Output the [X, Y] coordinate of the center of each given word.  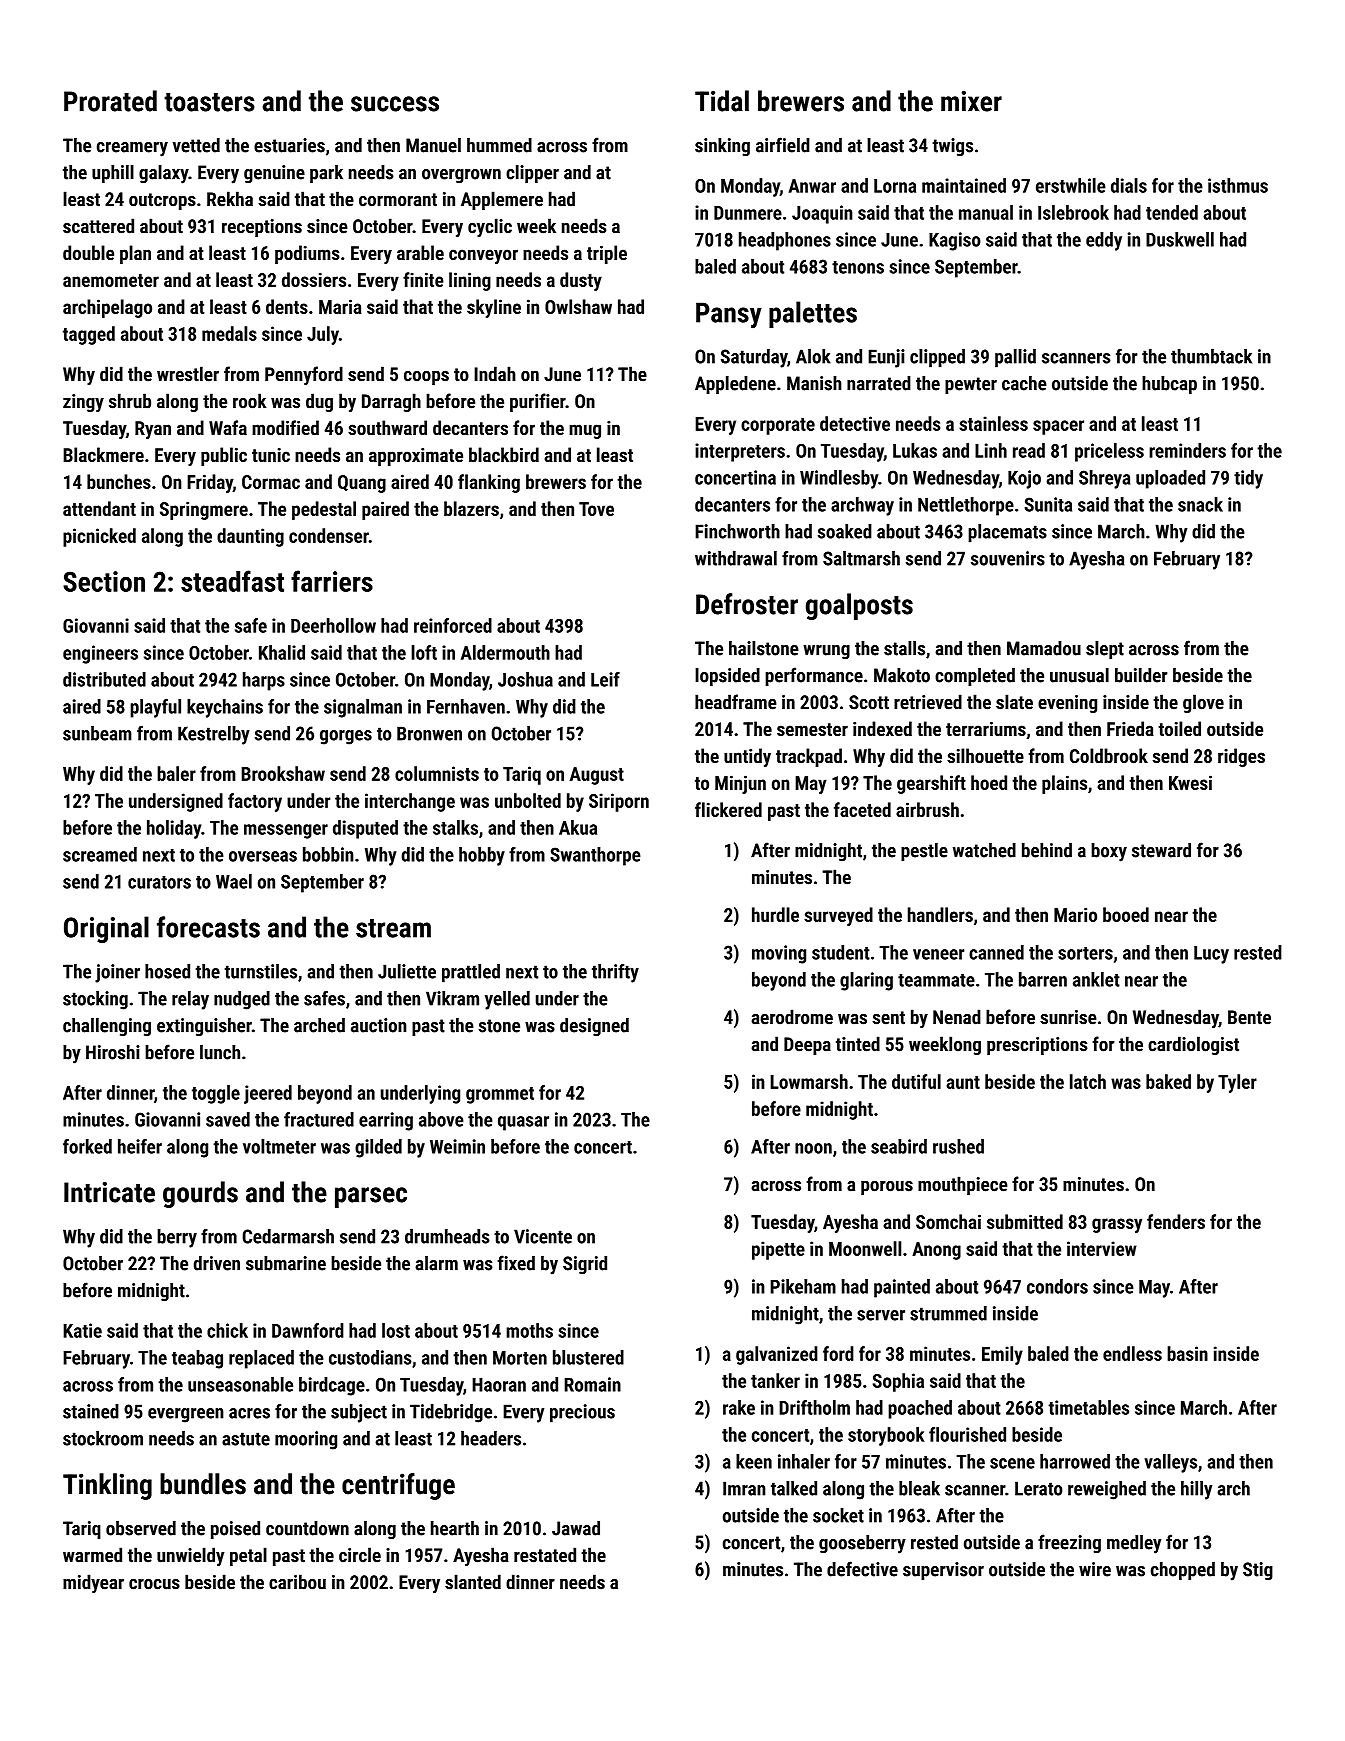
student [841, 952]
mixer [971, 101]
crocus [154, 1584]
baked [1168, 1081]
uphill [113, 174]
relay [190, 1000]
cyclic [490, 227]
